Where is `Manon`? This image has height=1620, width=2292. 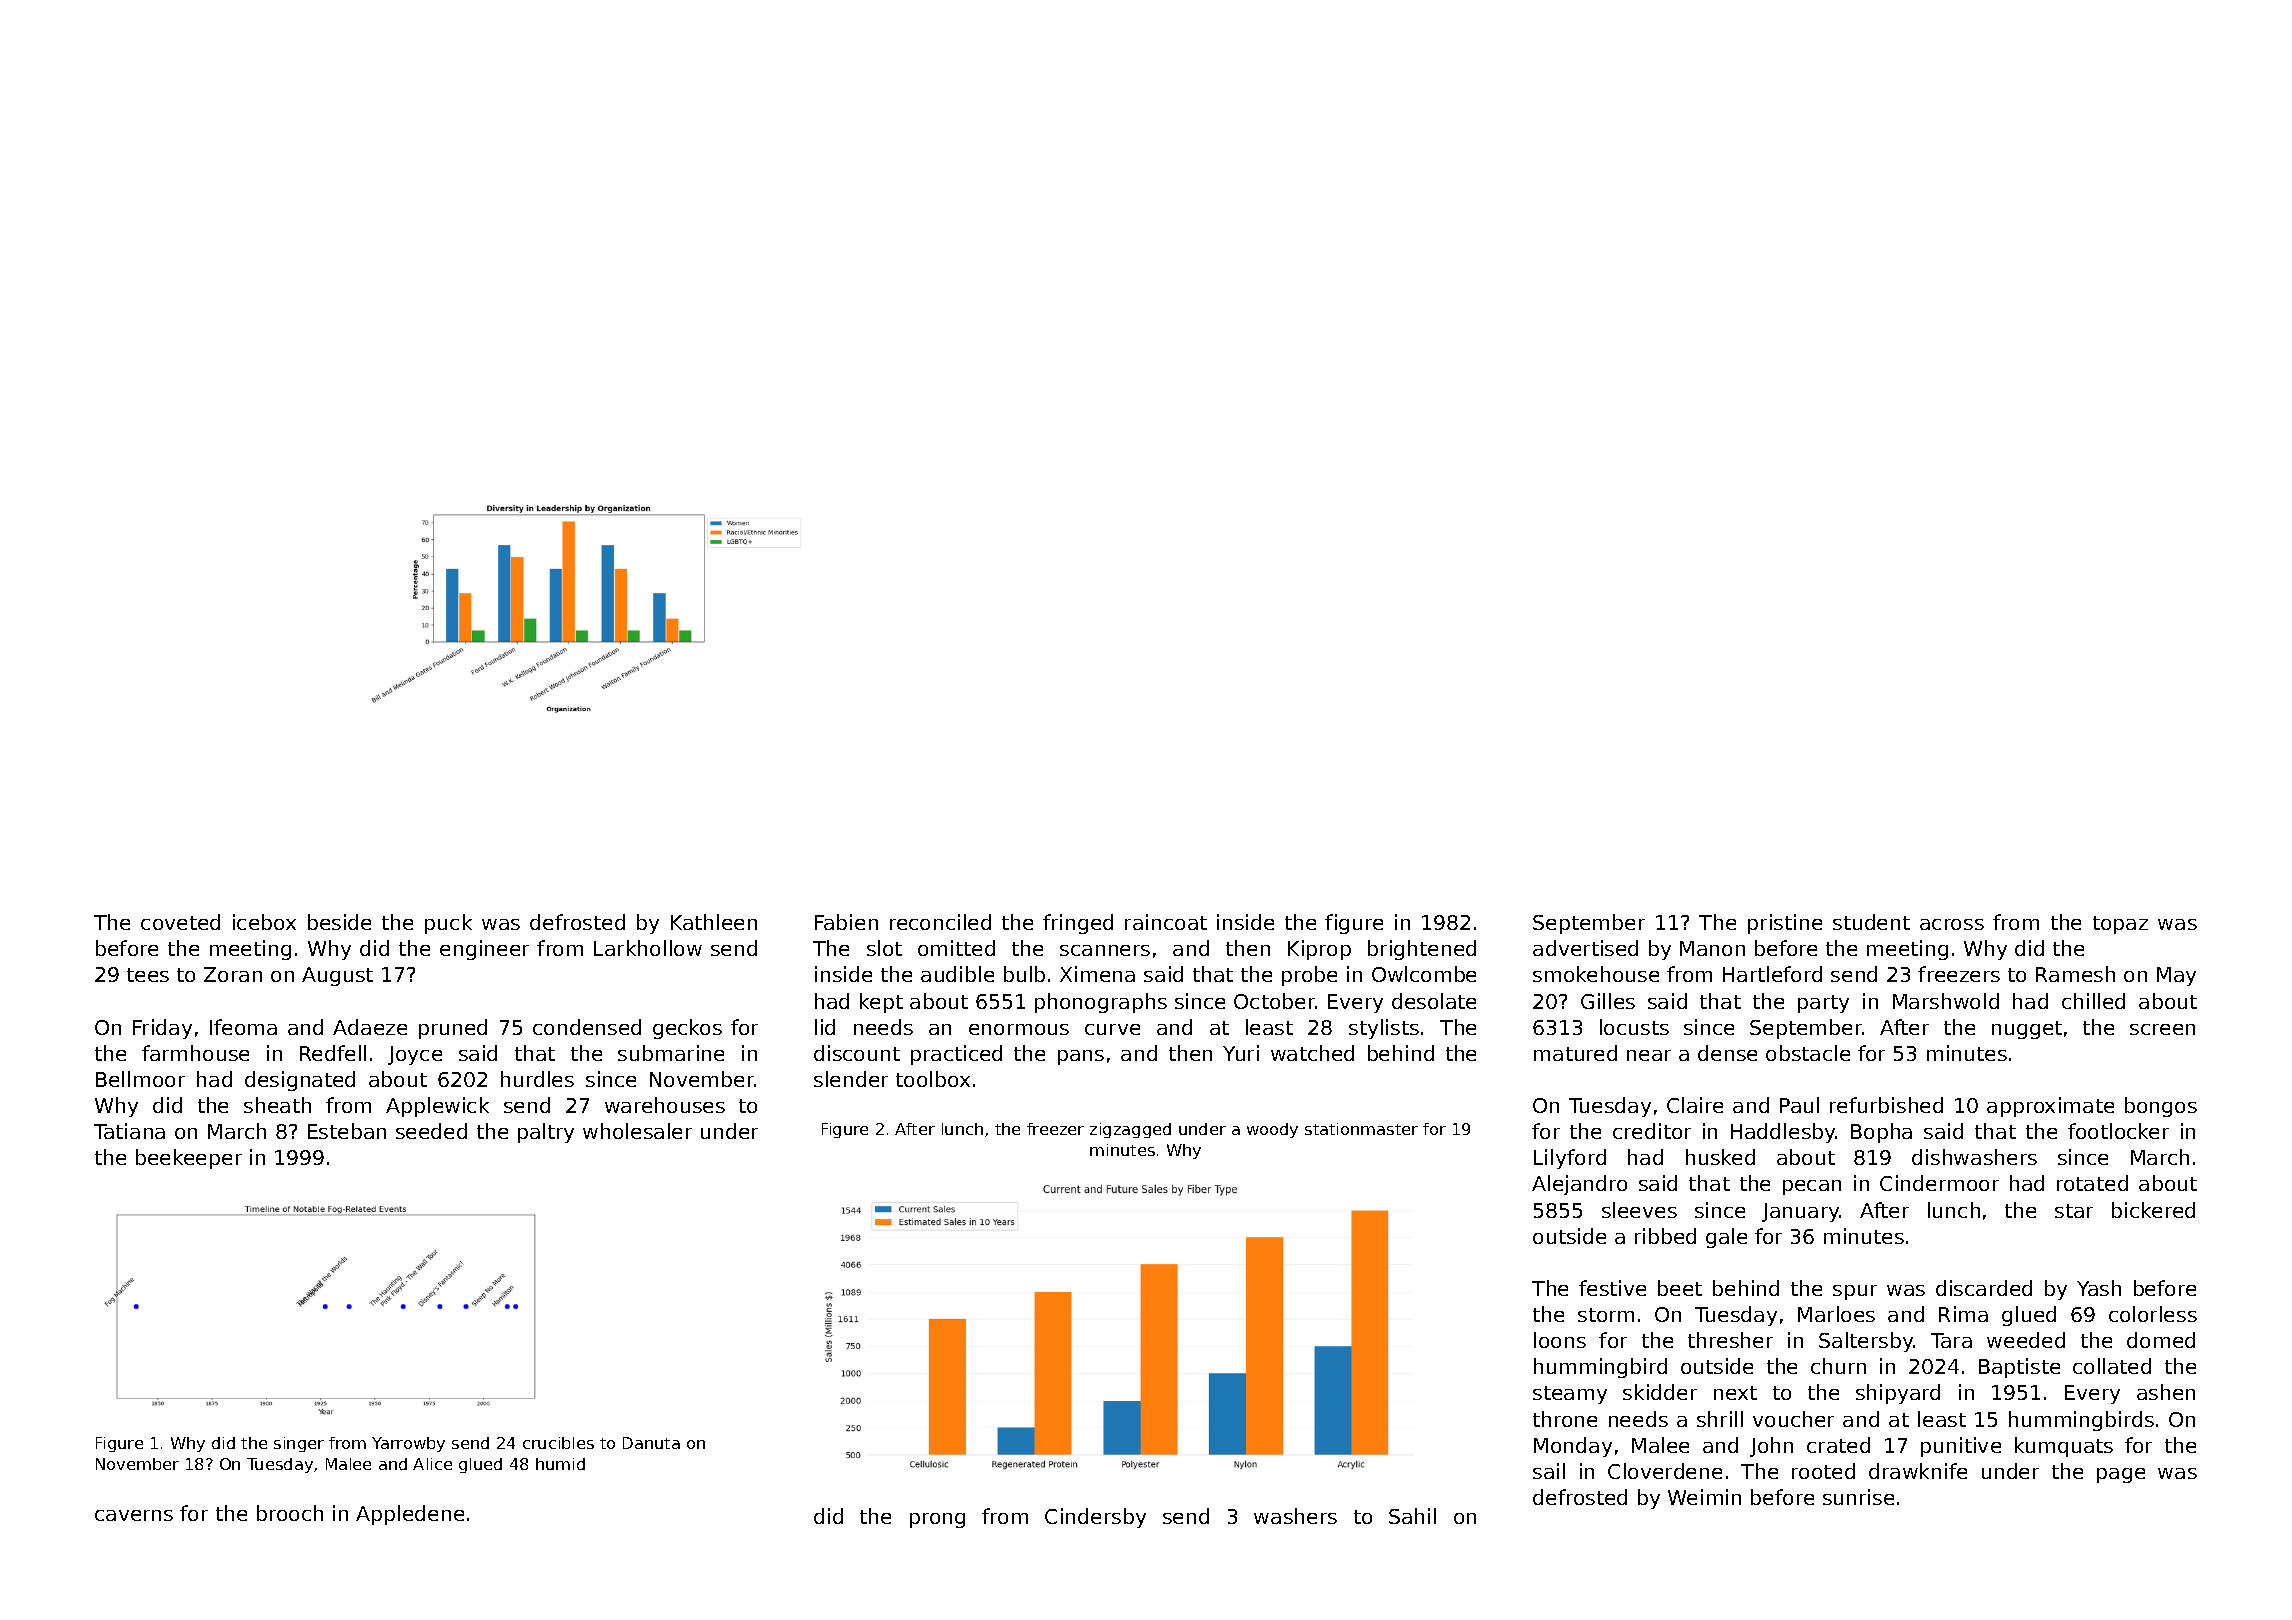
Manon is located at coordinates (1712, 948).
